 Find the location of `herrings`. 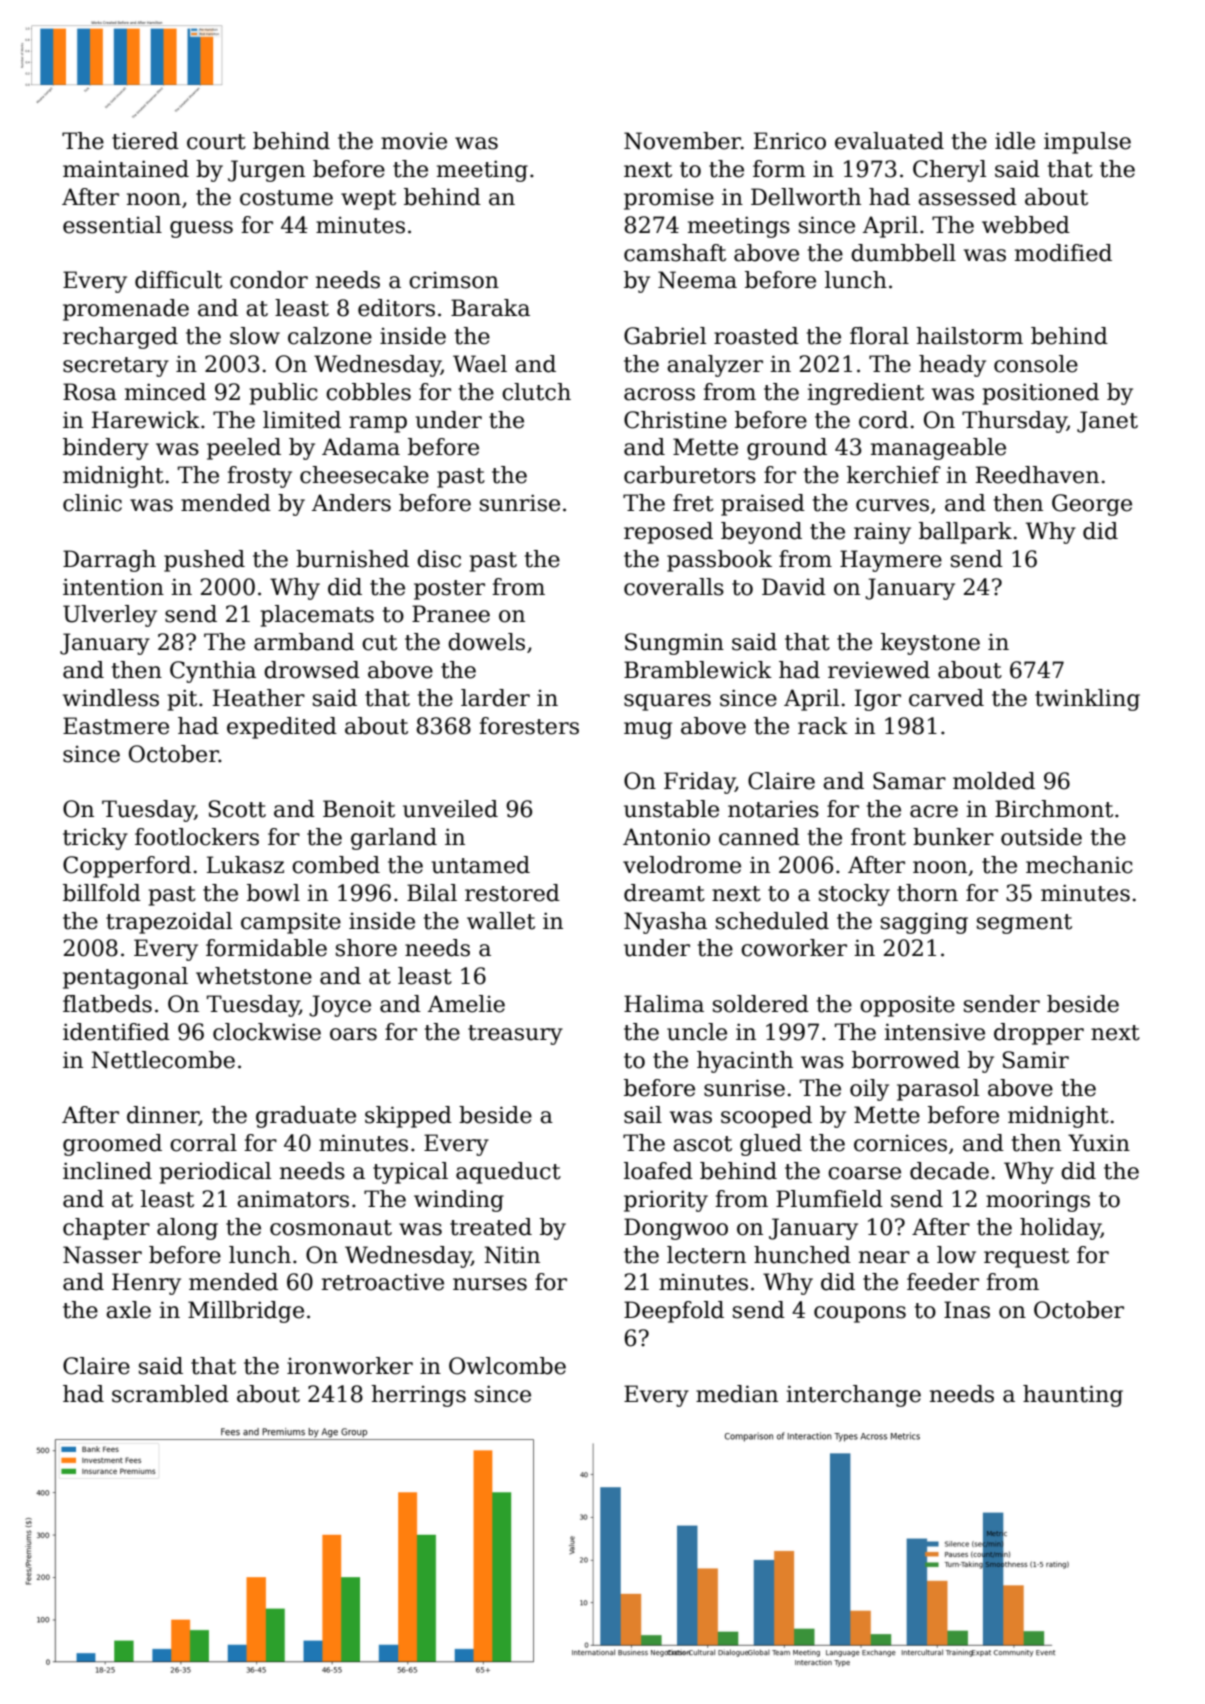

herrings is located at coordinates (418, 1396).
